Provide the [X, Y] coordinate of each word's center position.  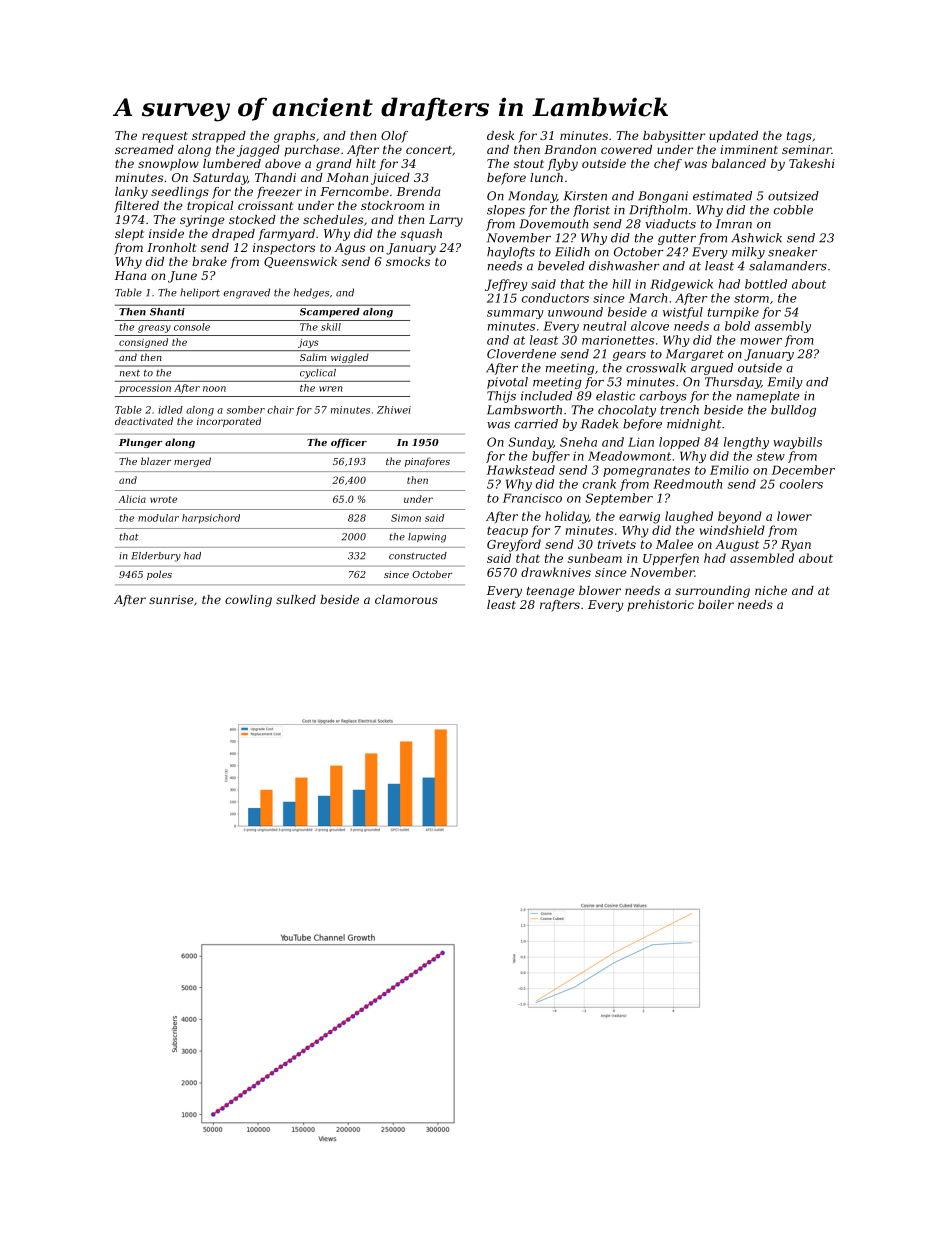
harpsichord [211, 519]
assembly [783, 327]
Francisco [532, 498]
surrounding [712, 592]
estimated [722, 196]
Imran [734, 224]
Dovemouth [554, 224]
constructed [418, 556]
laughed [689, 517]
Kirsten [585, 196]
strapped [219, 137]
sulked [296, 599]
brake [209, 261]
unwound [575, 312]
